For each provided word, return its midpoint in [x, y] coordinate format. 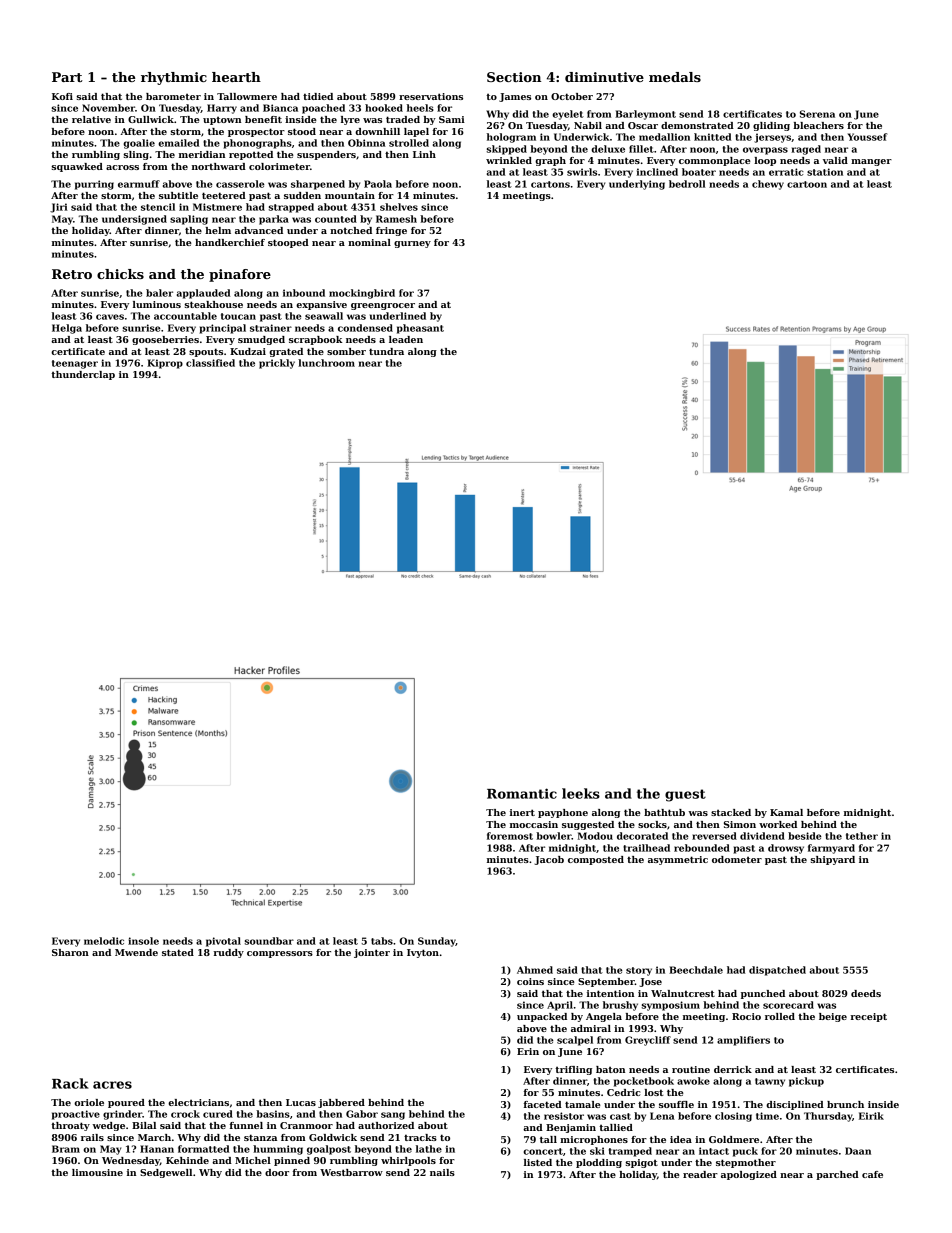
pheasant [420, 329]
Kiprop [165, 364]
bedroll [687, 184]
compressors [280, 954]
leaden [406, 339]
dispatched [777, 971]
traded [403, 119]
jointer [372, 953]
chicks [120, 274]
